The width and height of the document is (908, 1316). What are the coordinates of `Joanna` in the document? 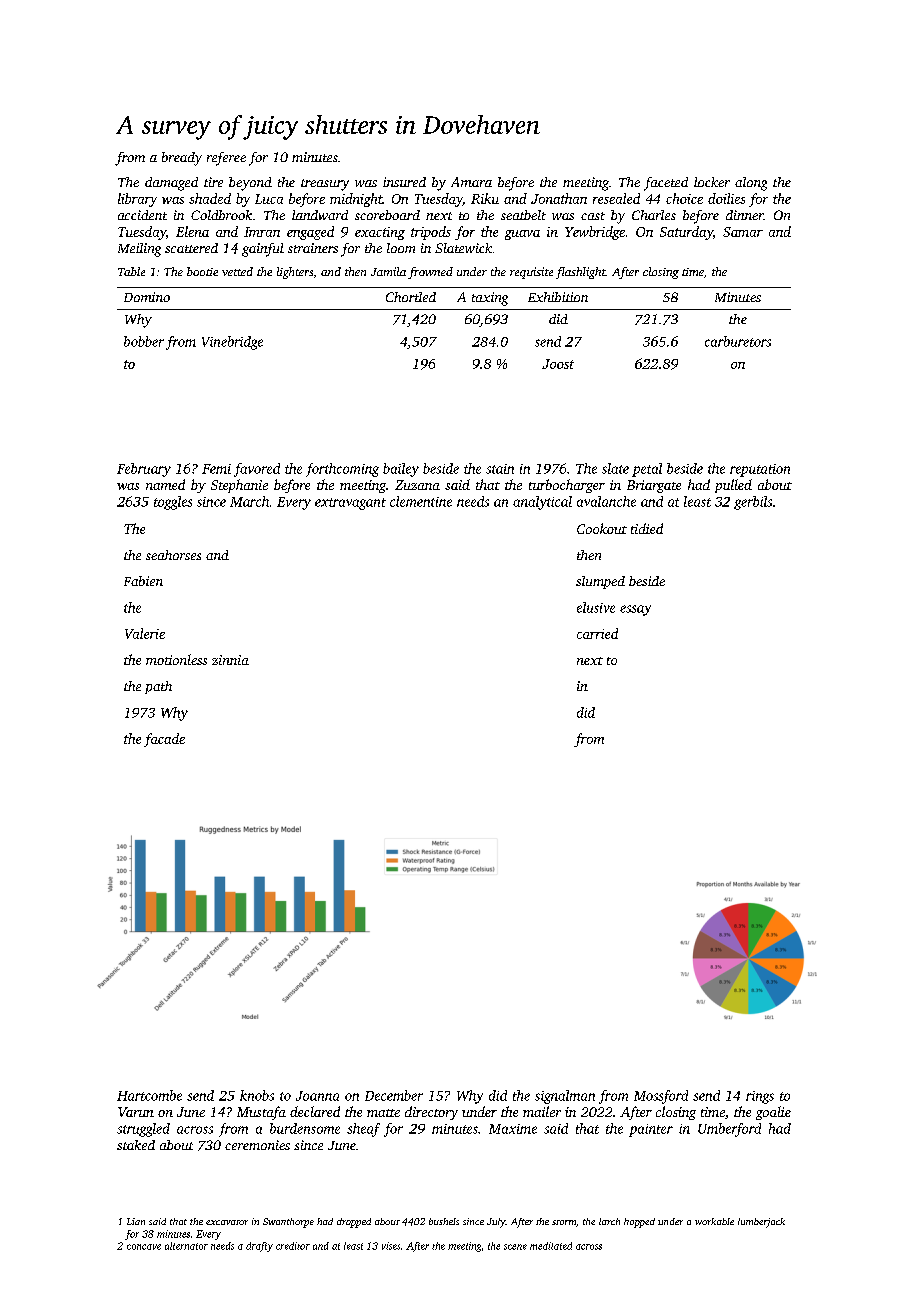 It's located at (317, 1096).
